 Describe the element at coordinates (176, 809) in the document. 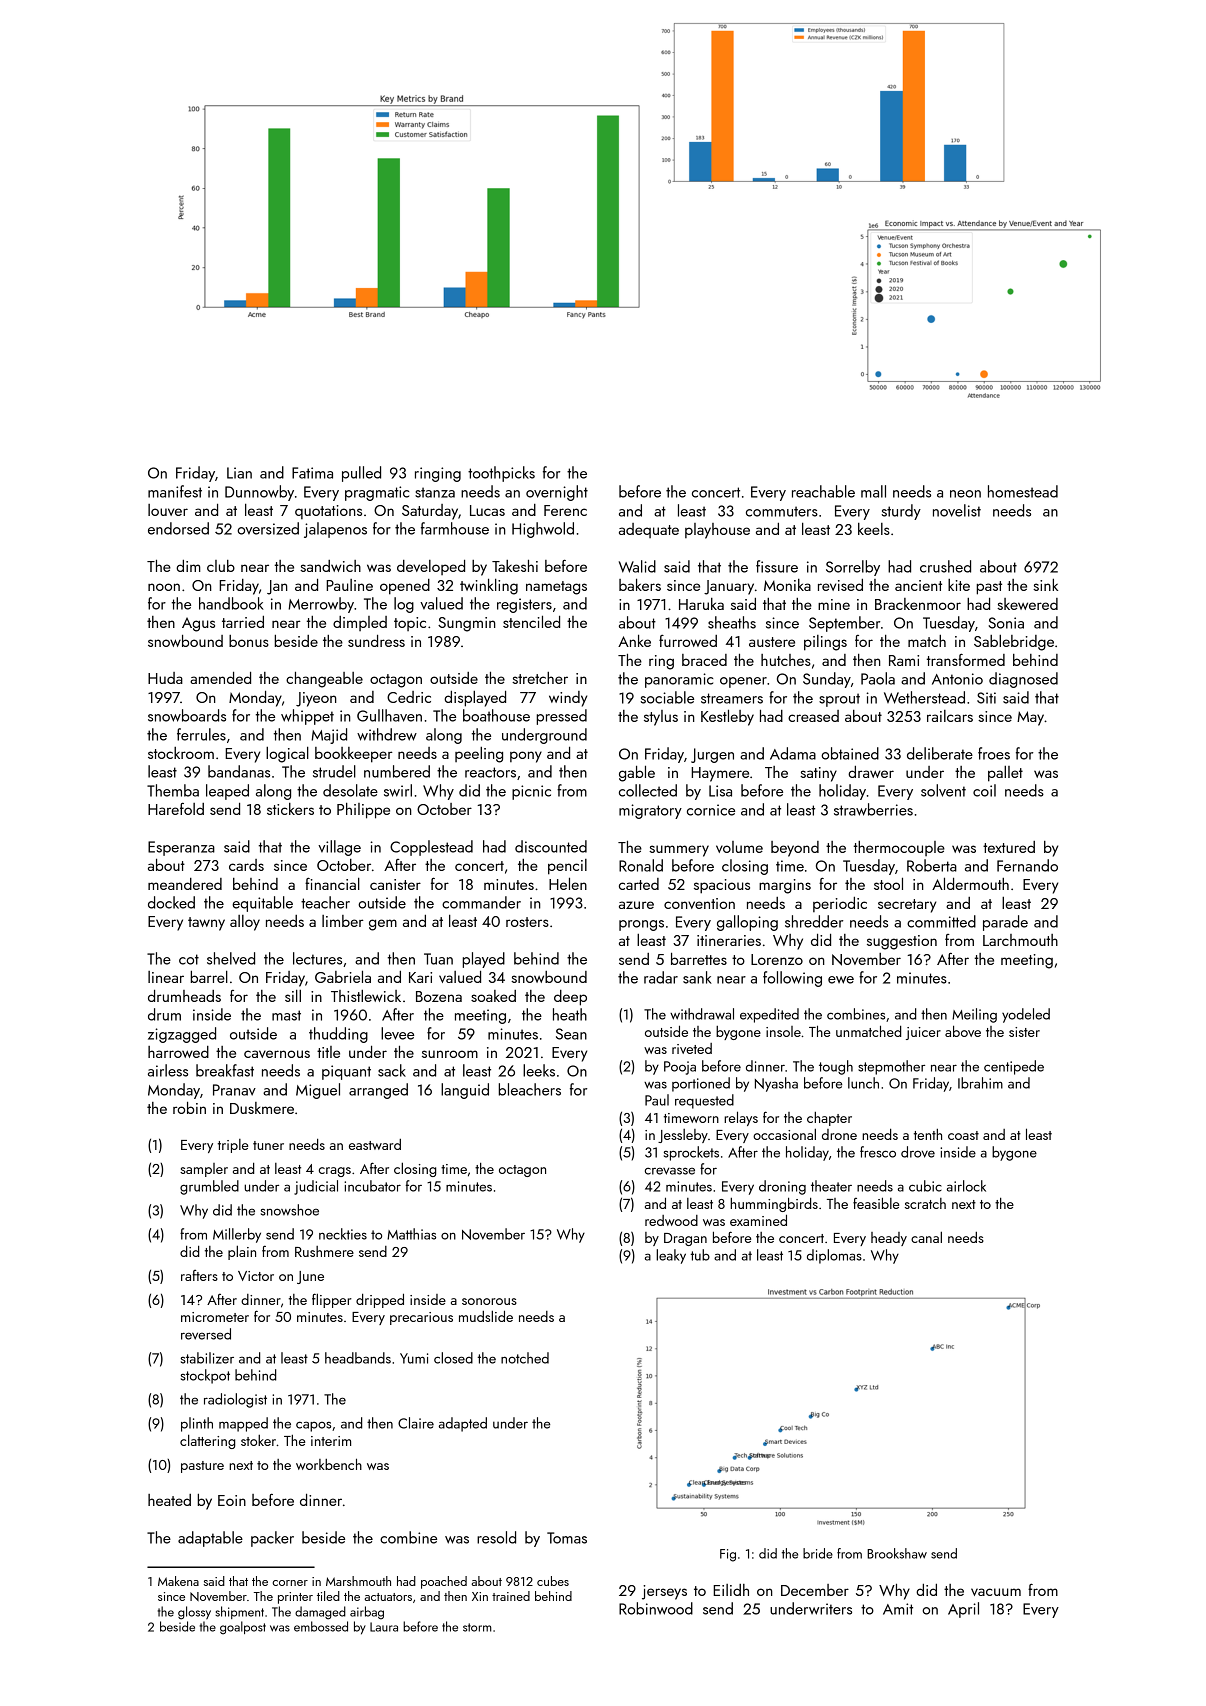

I see `Harefold` at that location.
